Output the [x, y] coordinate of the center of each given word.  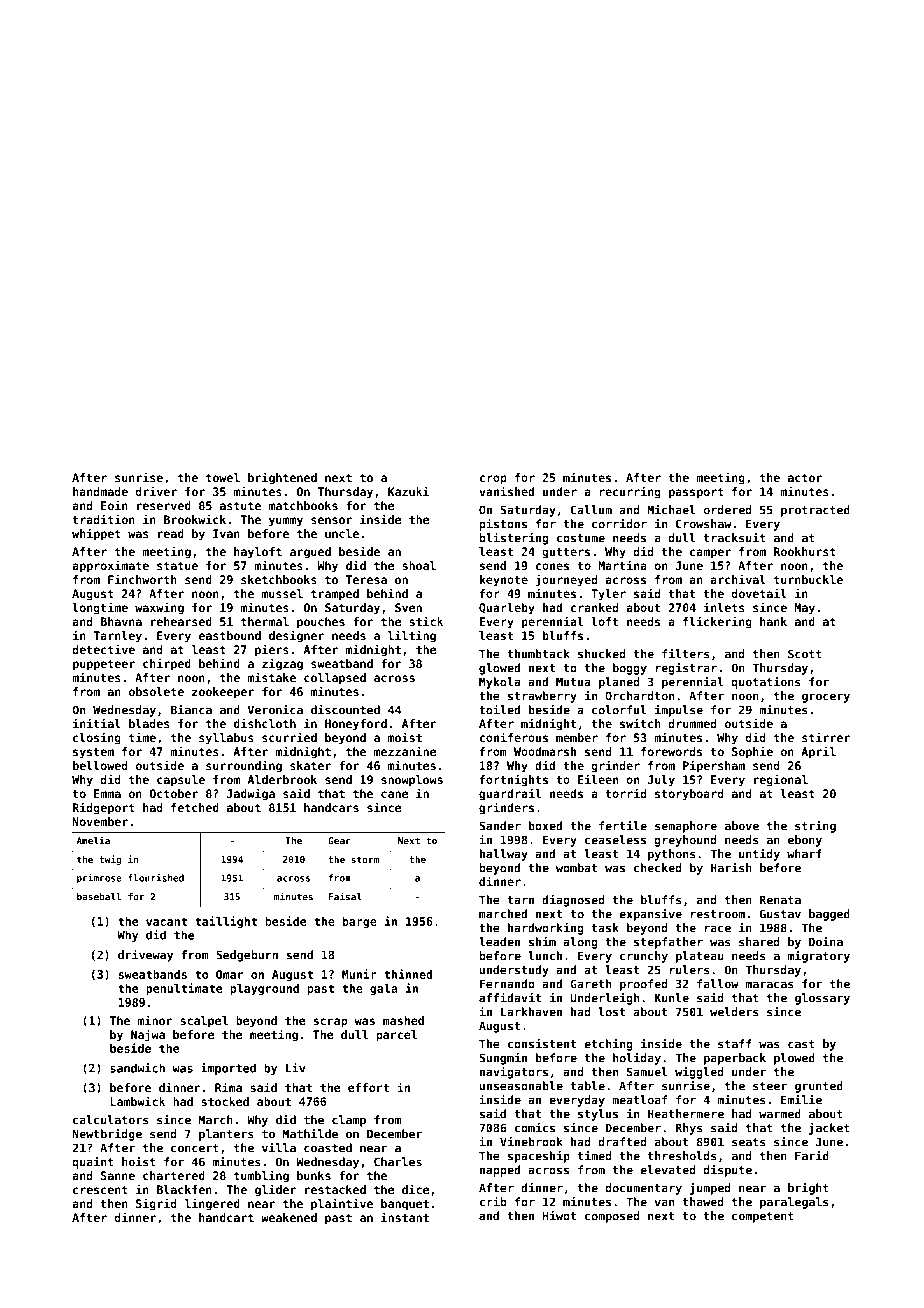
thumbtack [538, 654]
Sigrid [156, 1204]
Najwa [148, 1035]
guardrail [510, 794]
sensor [331, 520]
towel [223, 477]
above [742, 826]
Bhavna [121, 621]
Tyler [608, 595]
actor [805, 478]
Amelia [93, 840]
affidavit [510, 998]
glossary [822, 999]
